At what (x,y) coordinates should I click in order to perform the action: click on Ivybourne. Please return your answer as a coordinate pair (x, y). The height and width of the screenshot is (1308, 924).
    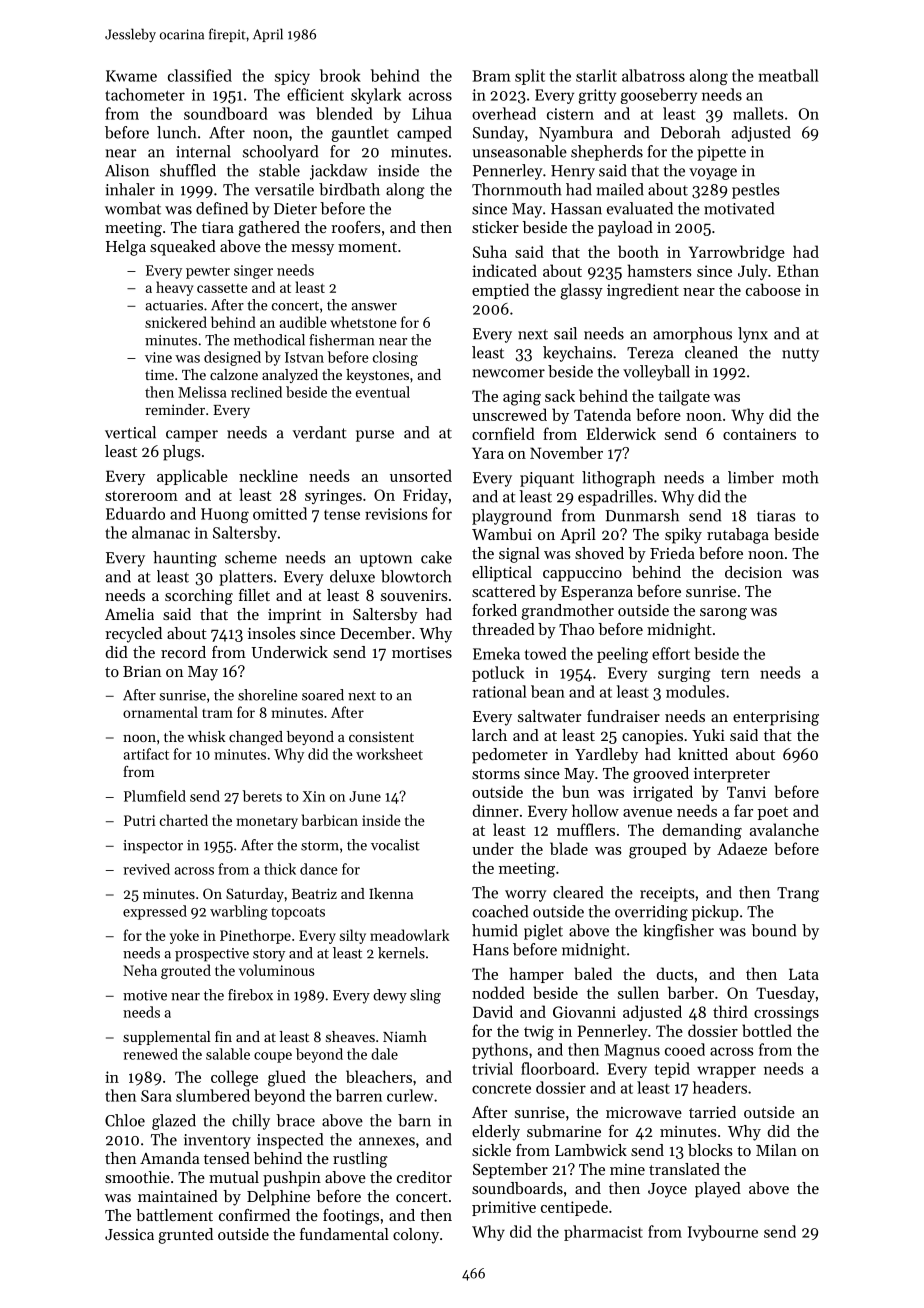
    Looking at the image, I should click on (723, 1233).
